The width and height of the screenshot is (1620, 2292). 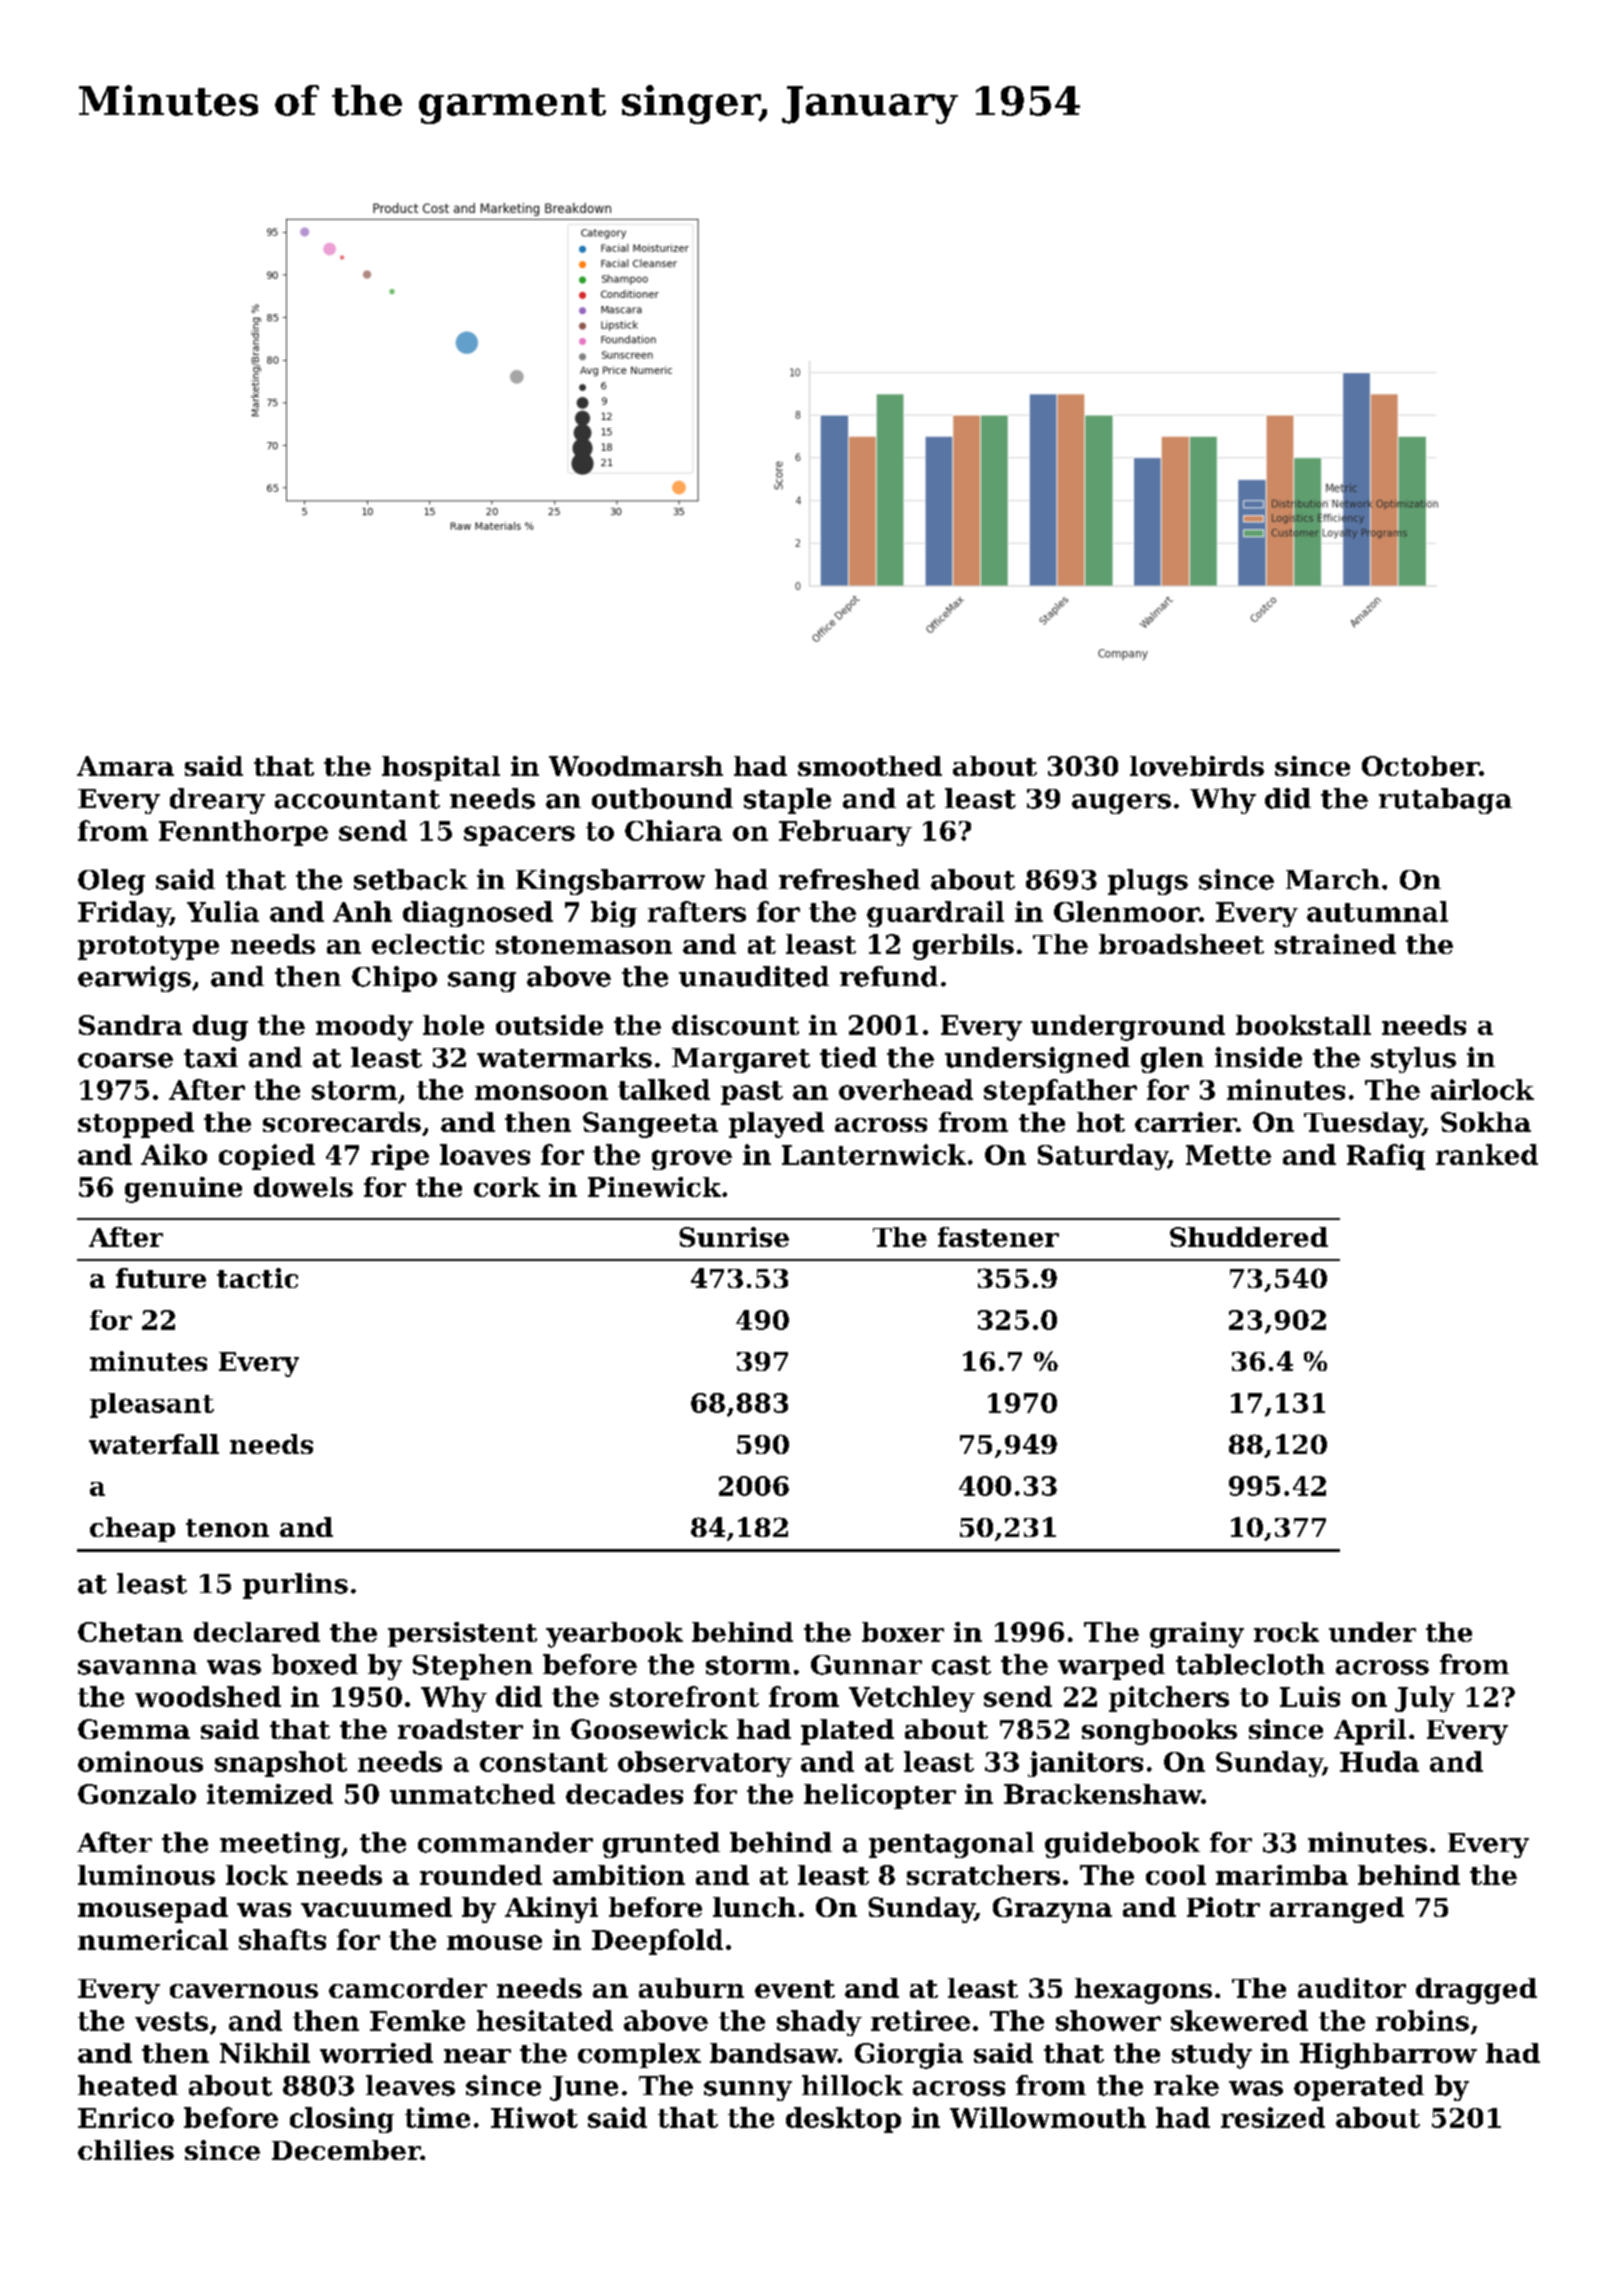 I want to click on chilies, so click(x=126, y=2150).
